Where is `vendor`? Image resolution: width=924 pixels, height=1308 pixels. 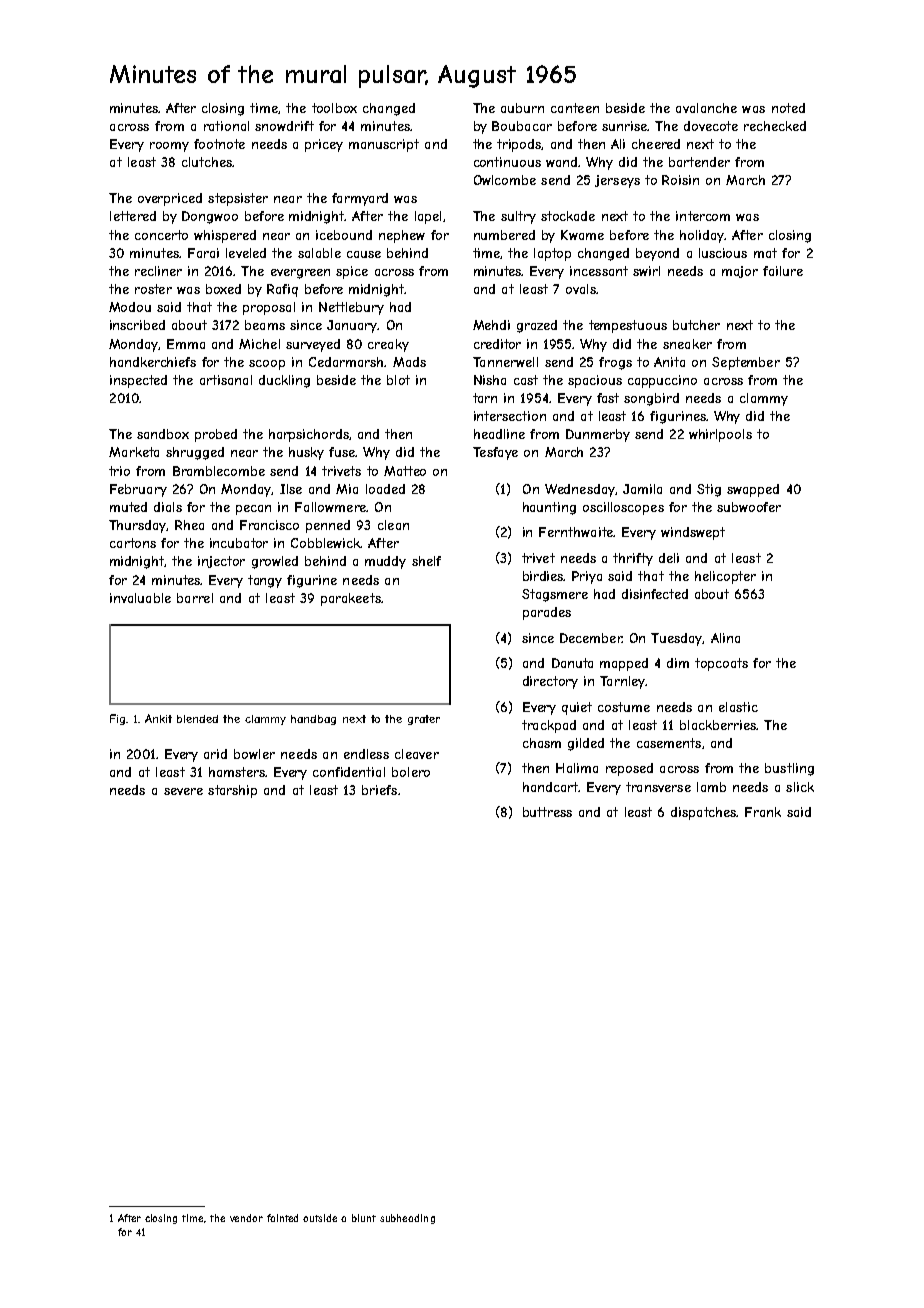
vendor is located at coordinates (246, 1218).
